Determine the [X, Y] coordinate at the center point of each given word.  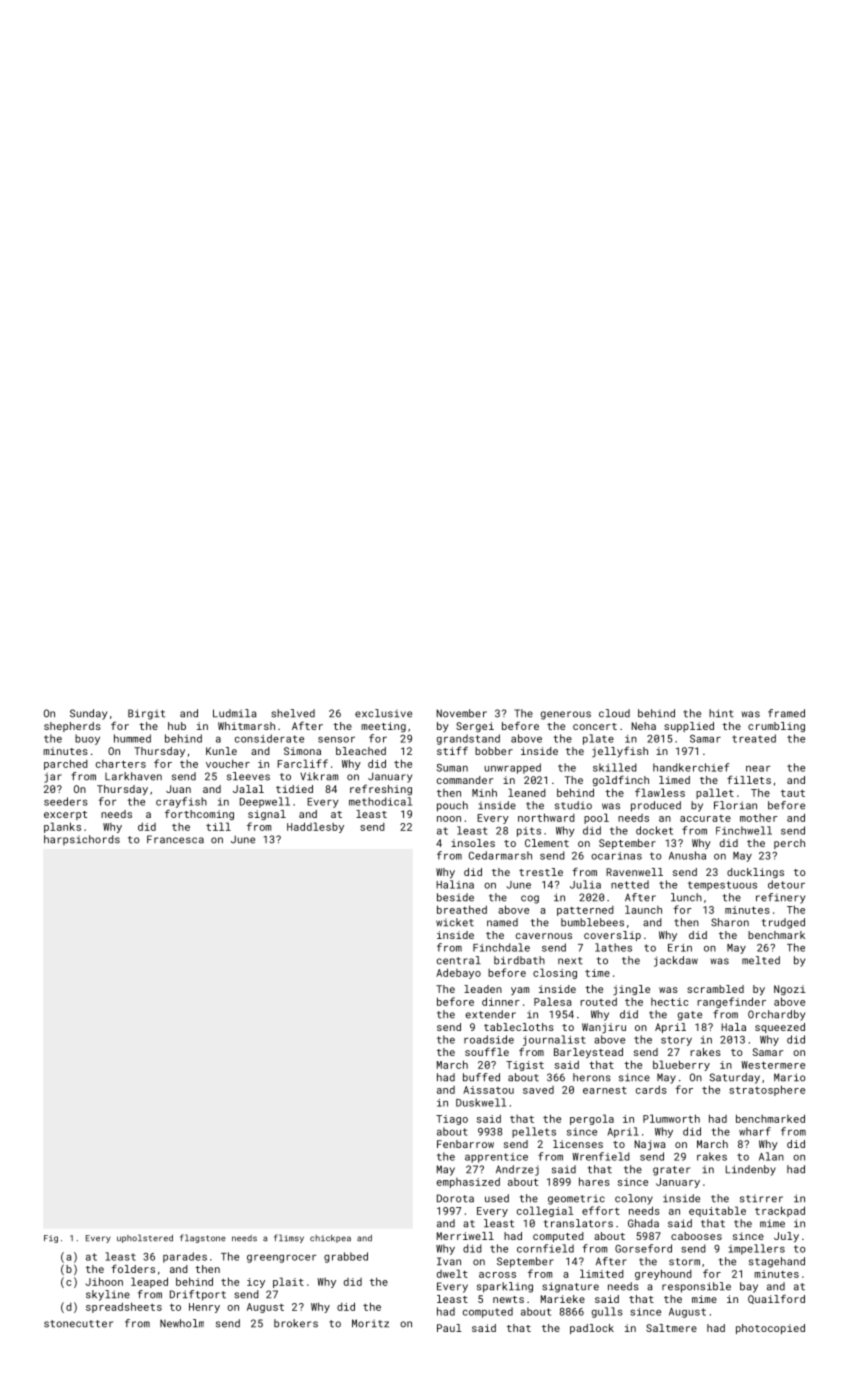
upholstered [145, 1238]
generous [566, 715]
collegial [545, 1211]
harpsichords [82, 840]
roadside [489, 1039]
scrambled [715, 989]
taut [793, 793]
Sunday [88, 714]
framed [786, 713]
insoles [473, 843]
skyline [108, 1295]
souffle [487, 1051]
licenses [578, 1144]
